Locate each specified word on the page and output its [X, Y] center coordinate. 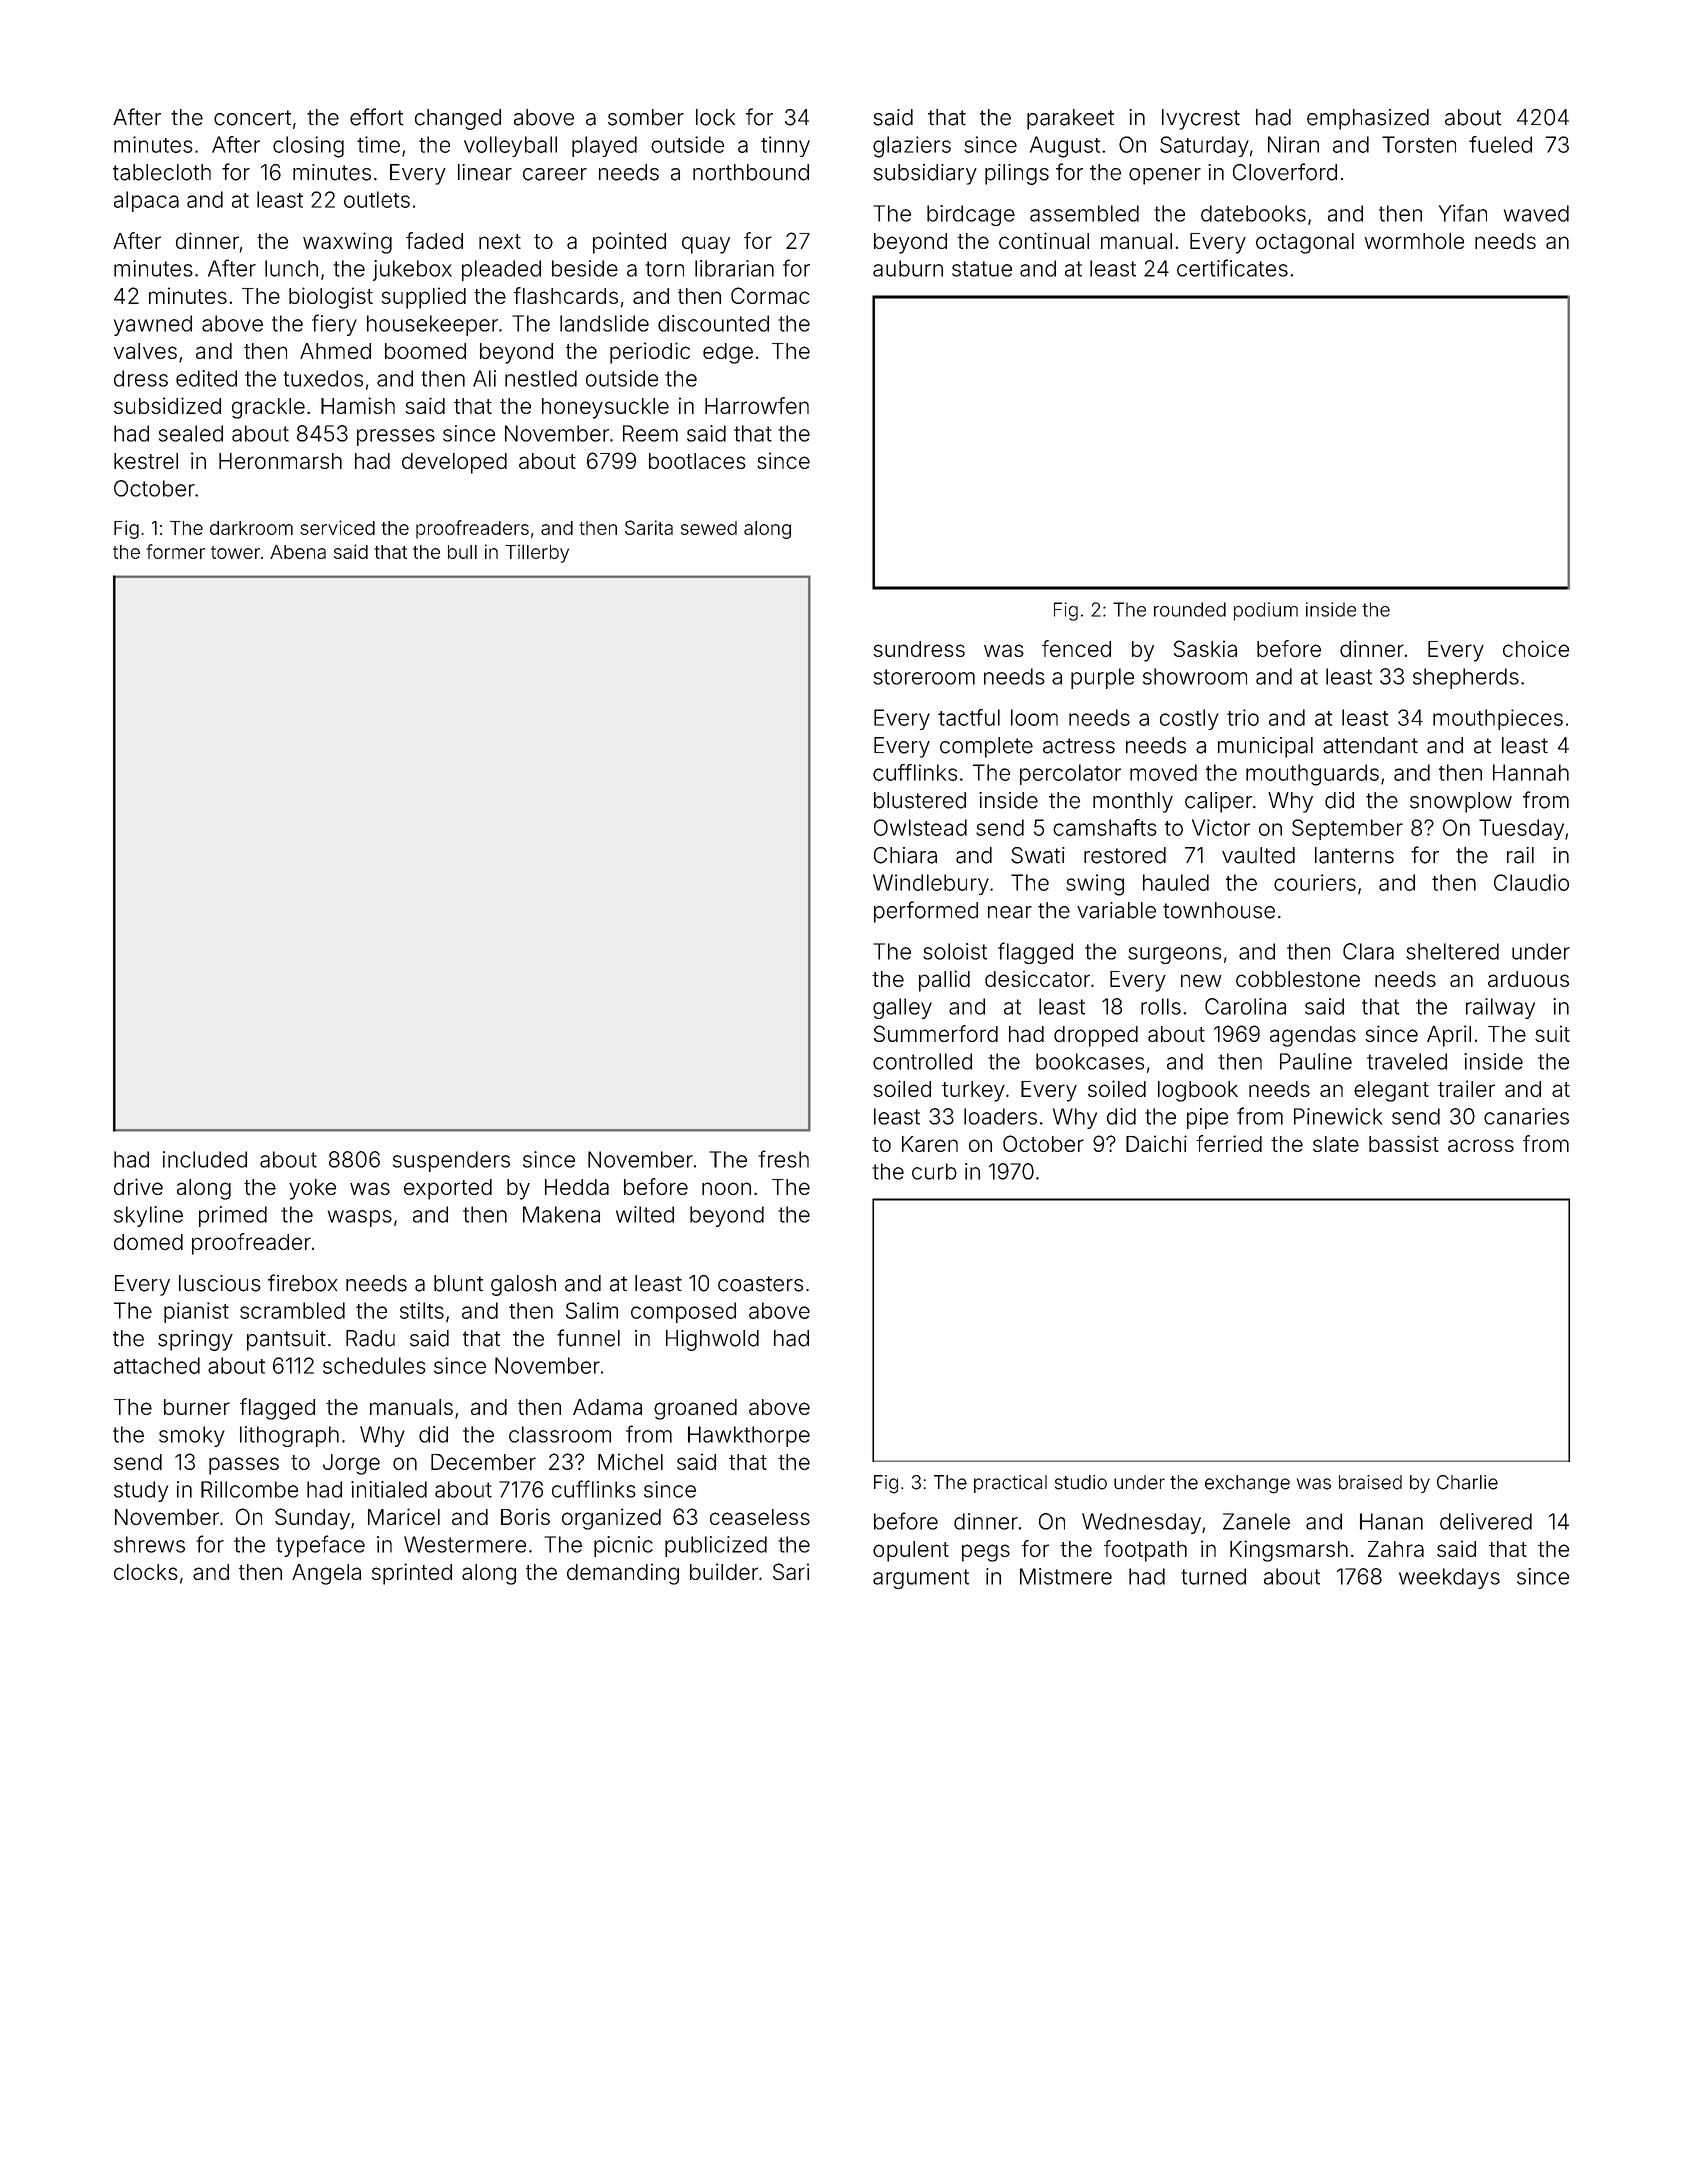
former [175, 551]
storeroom [924, 677]
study [141, 1491]
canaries [1526, 1116]
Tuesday [1521, 829]
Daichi [1156, 1143]
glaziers [912, 147]
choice [1536, 648]
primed [233, 1216]
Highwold [712, 1340]
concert [252, 118]
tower [235, 552]
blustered [920, 800]
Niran [1293, 144]
